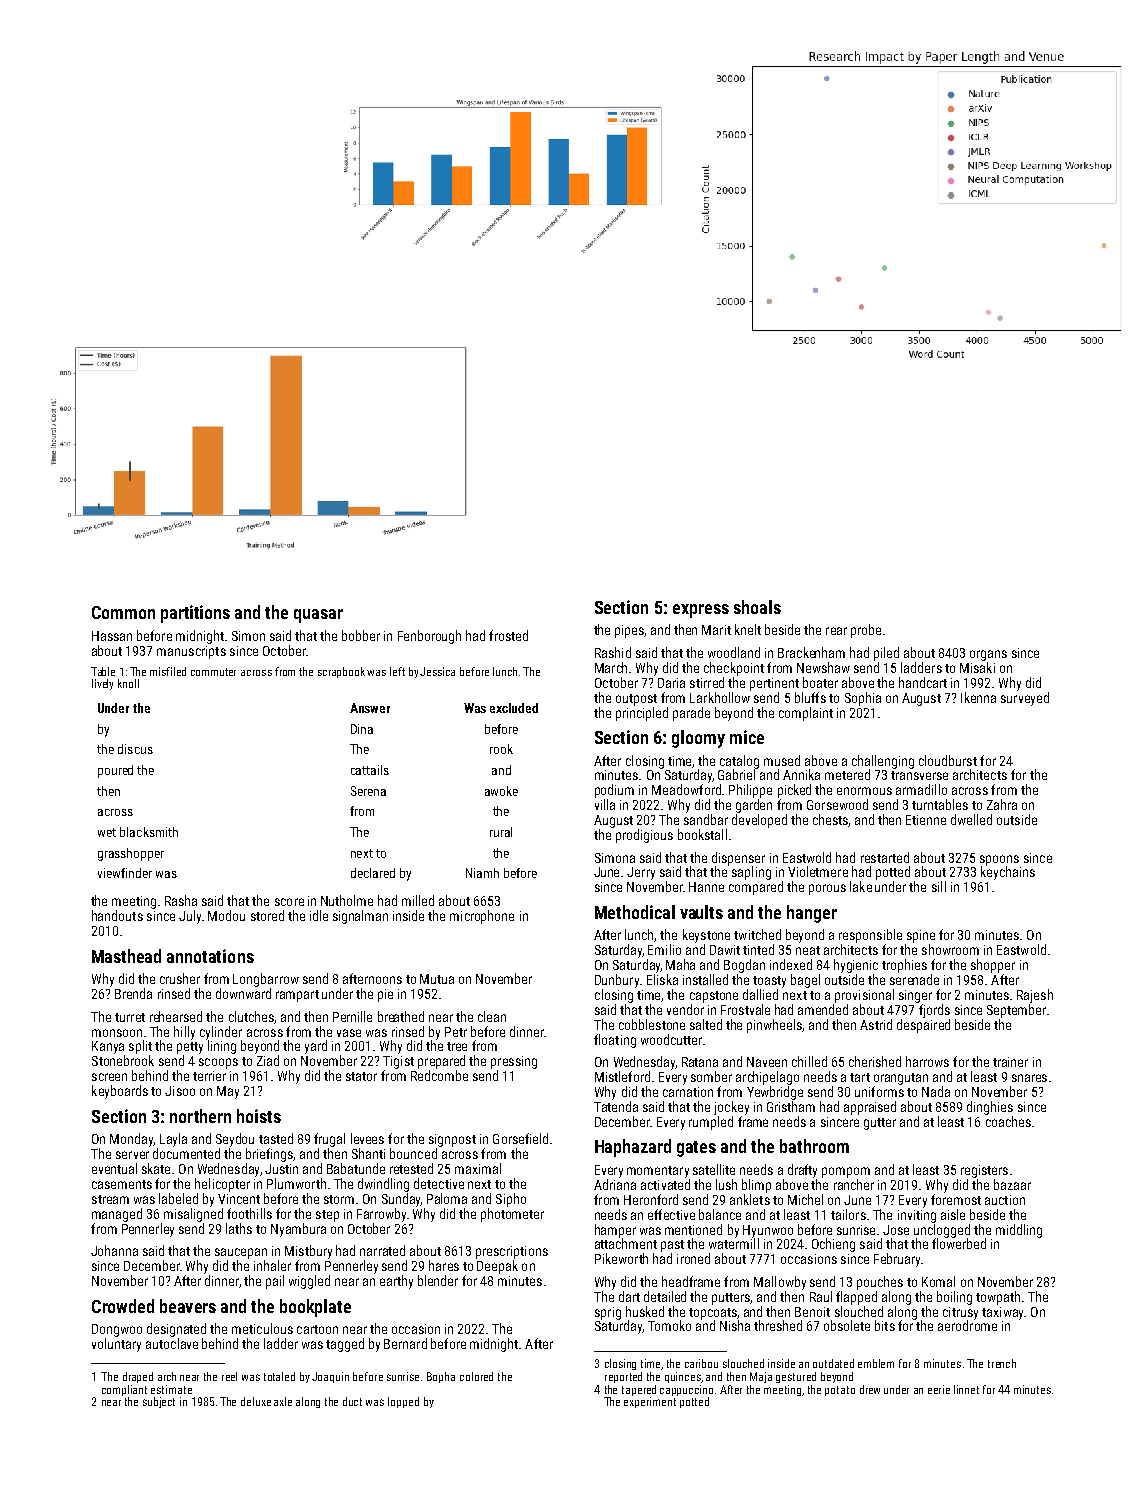 The height and width of the screenshot is (1486, 1148). Describe the element at coordinates (352, 1401) in the screenshot. I see `duct` at that location.
